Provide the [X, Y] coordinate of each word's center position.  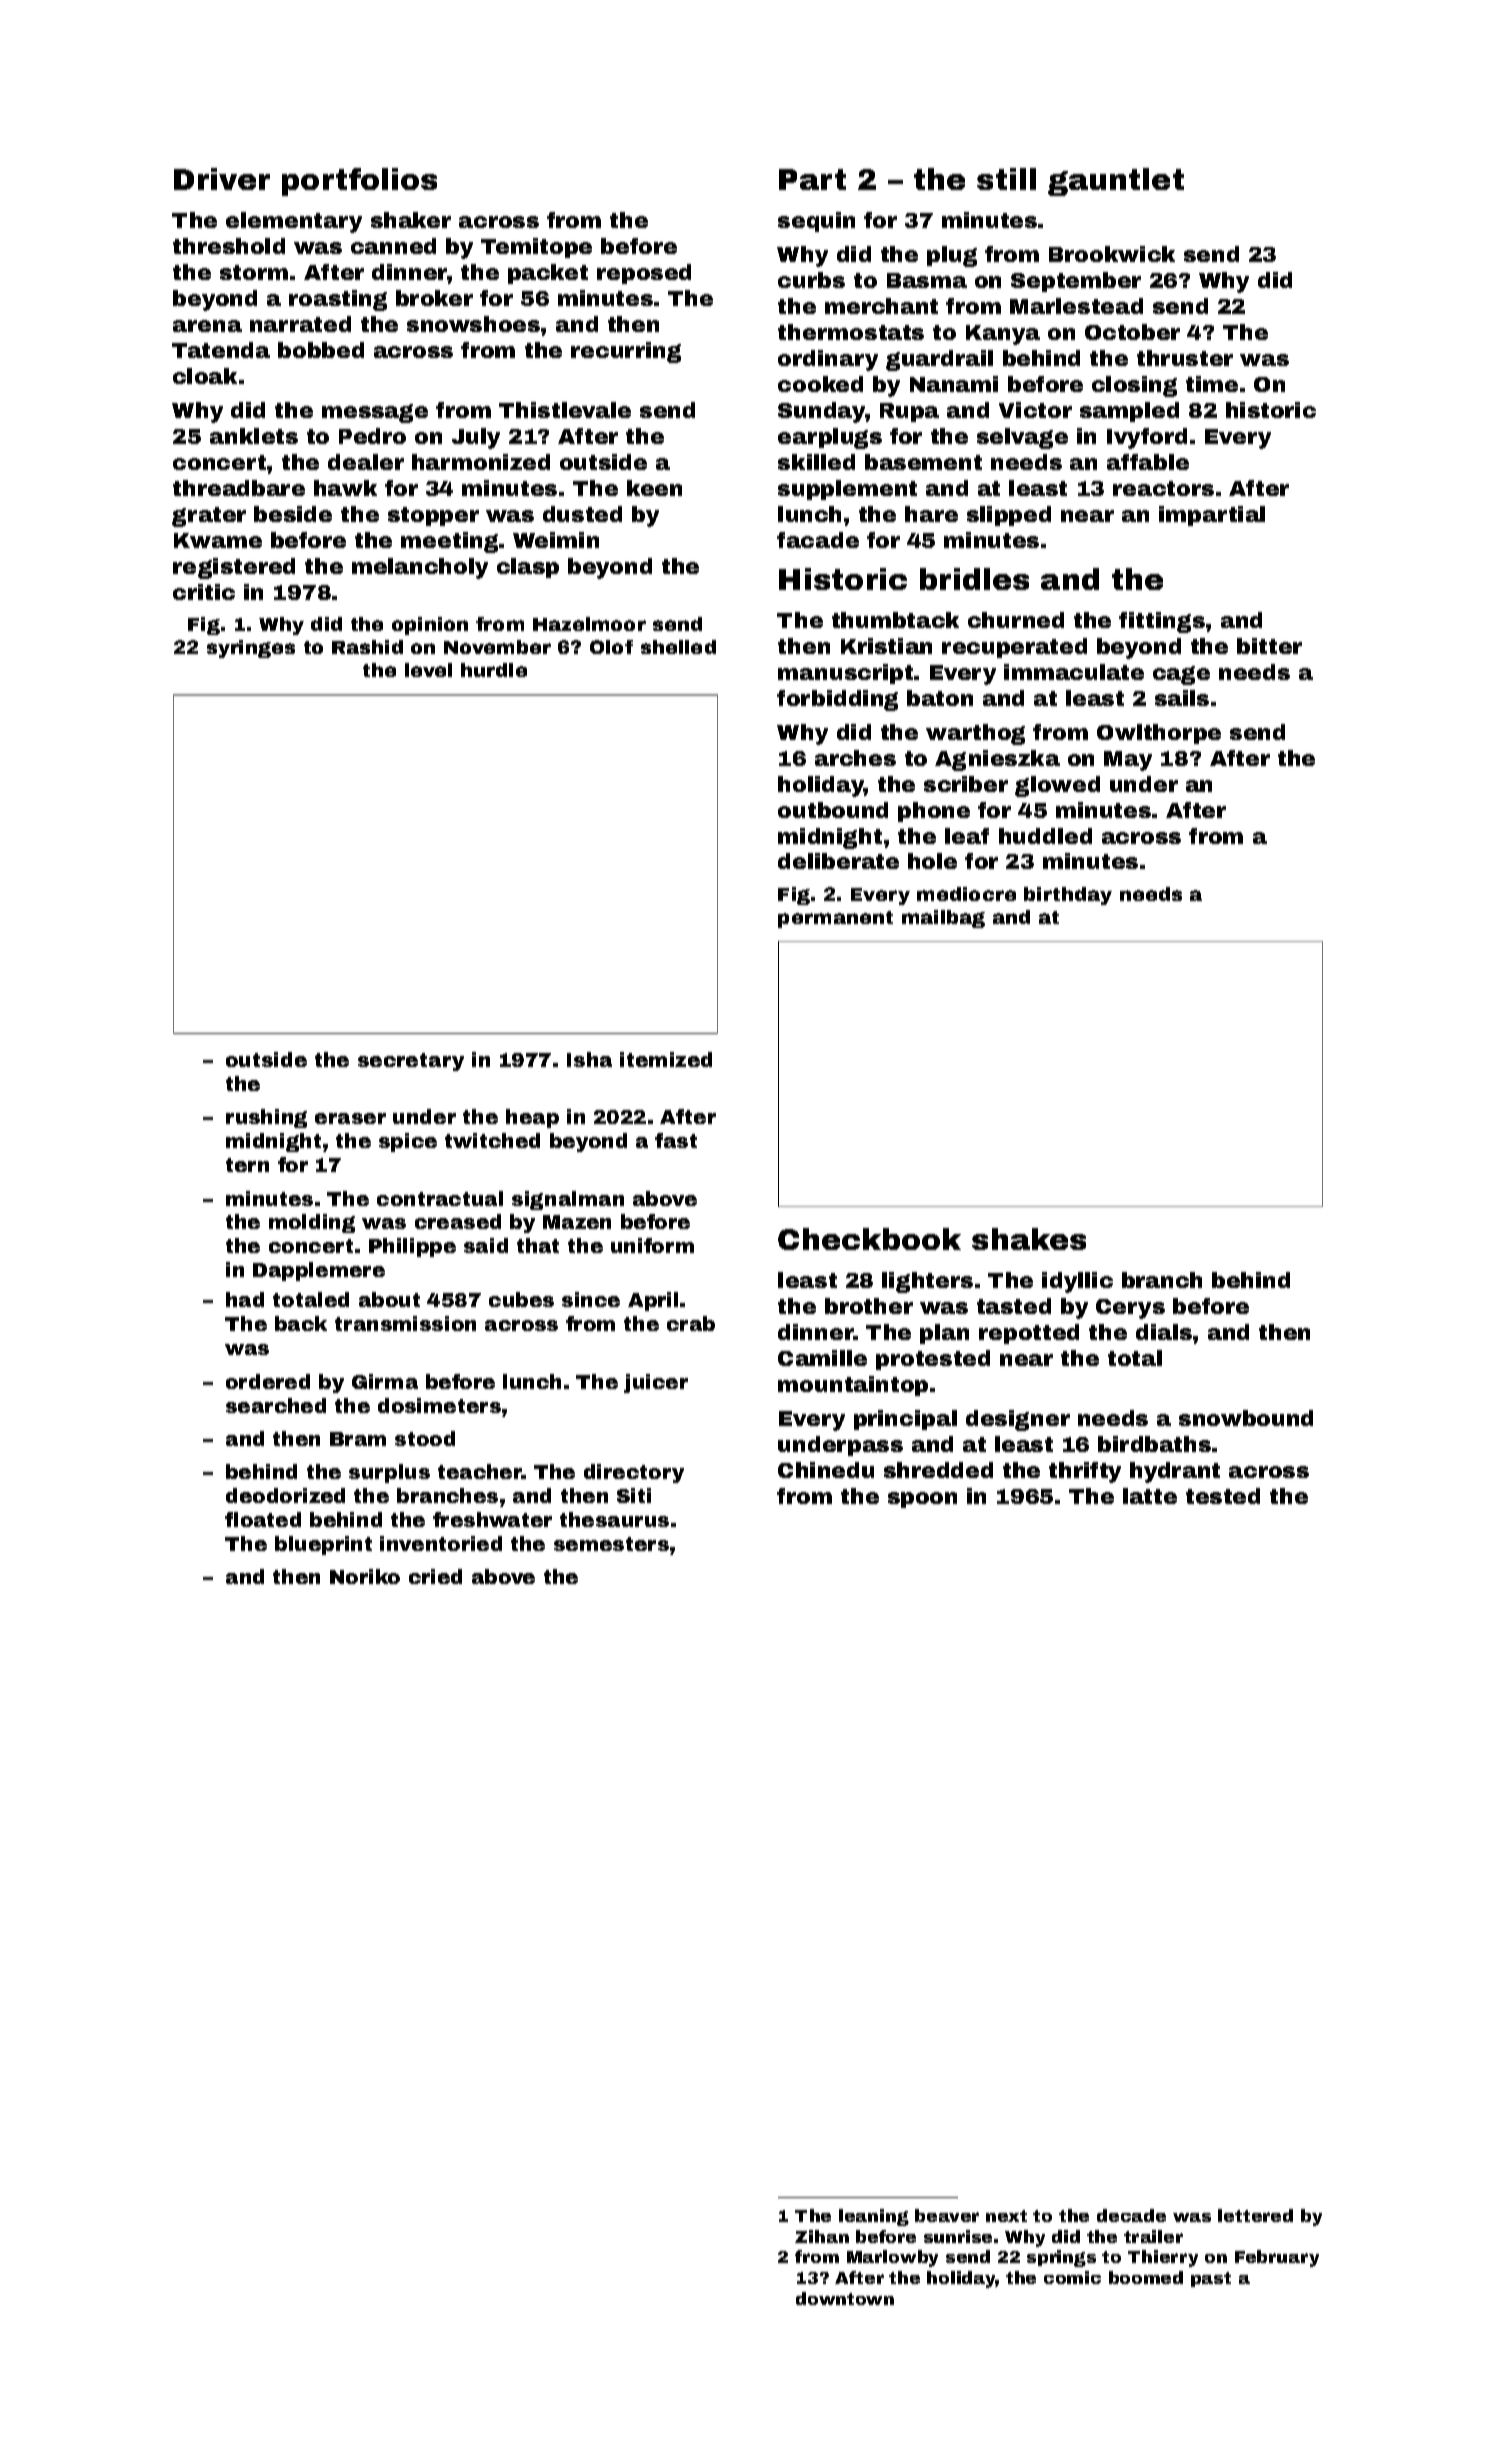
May [1128, 761]
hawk [345, 488]
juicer [656, 1383]
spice [408, 1142]
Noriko [365, 1576]
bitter [1269, 646]
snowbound [1246, 1418]
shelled [678, 647]
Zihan [822, 2236]
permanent [835, 919]
